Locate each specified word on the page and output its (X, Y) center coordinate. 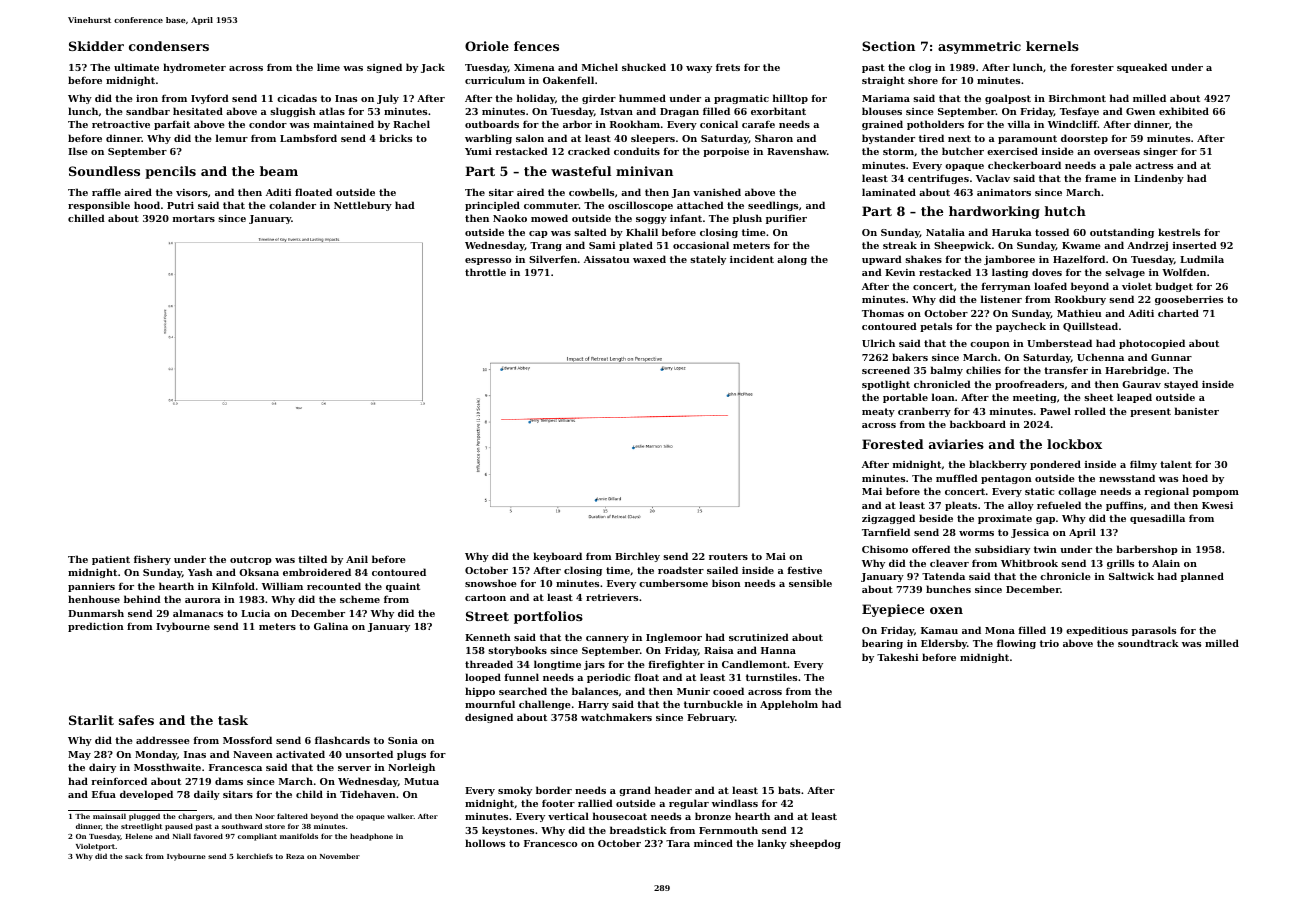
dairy (102, 768)
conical (719, 124)
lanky (772, 844)
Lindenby (1159, 179)
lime (328, 67)
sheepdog (815, 844)
